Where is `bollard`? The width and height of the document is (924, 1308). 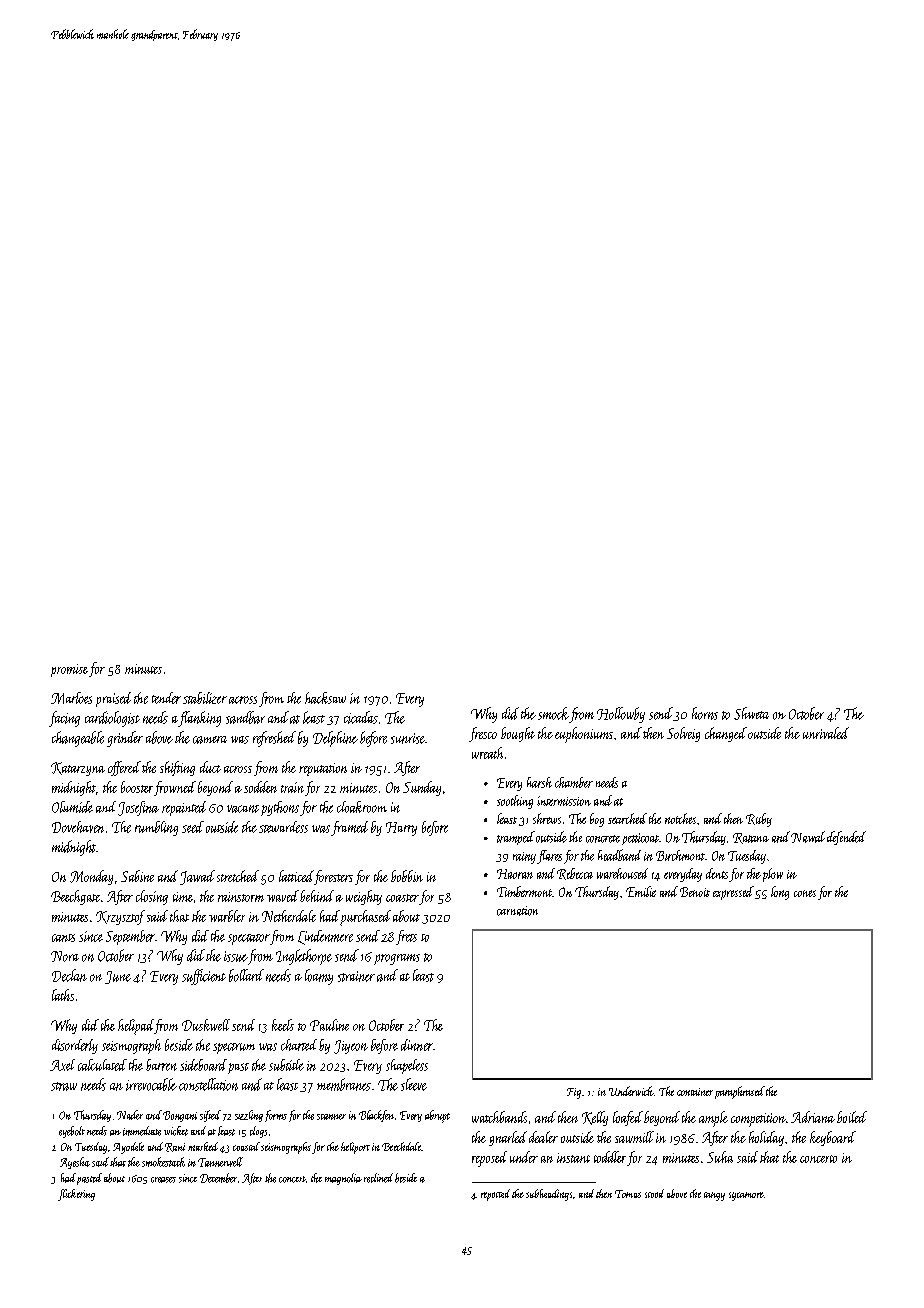 bollard is located at coordinates (246, 975).
